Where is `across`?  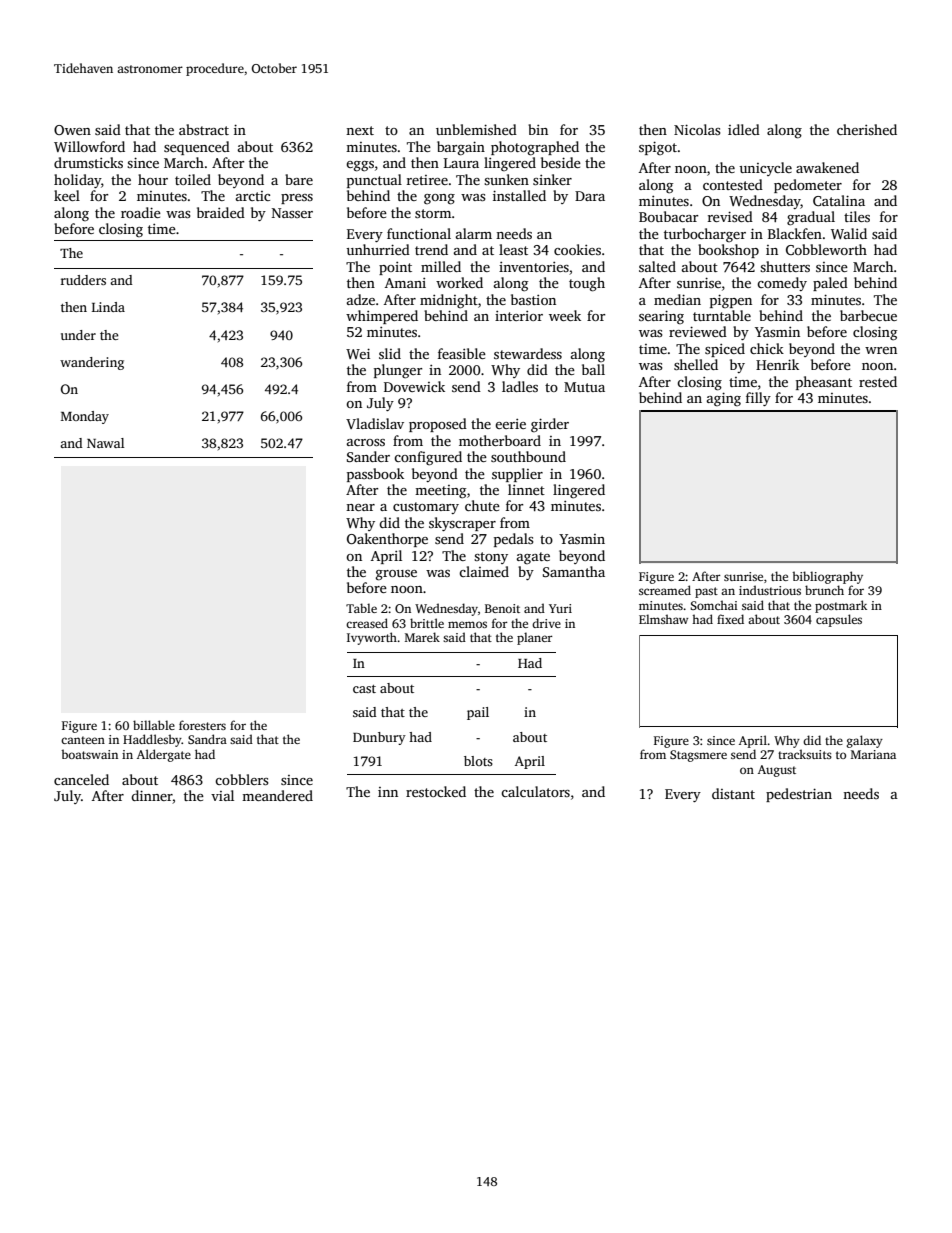 across is located at coordinates (366, 442).
